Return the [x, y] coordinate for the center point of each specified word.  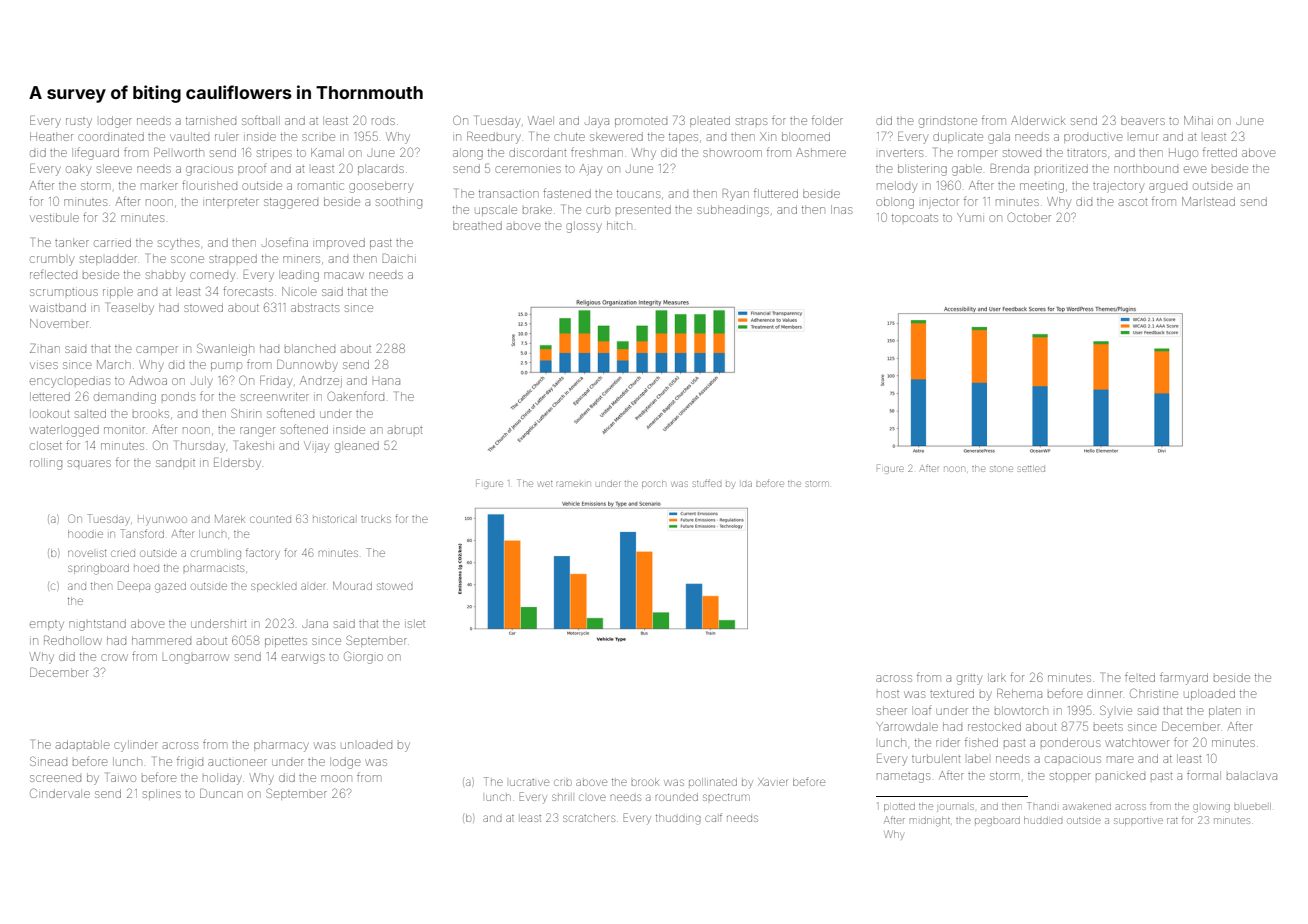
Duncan [221, 793]
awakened [1087, 806]
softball [261, 120]
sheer [892, 710]
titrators [1086, 153]
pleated [710, 120]
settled [1031, 469]
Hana [386, 381]
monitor [124, 430]
